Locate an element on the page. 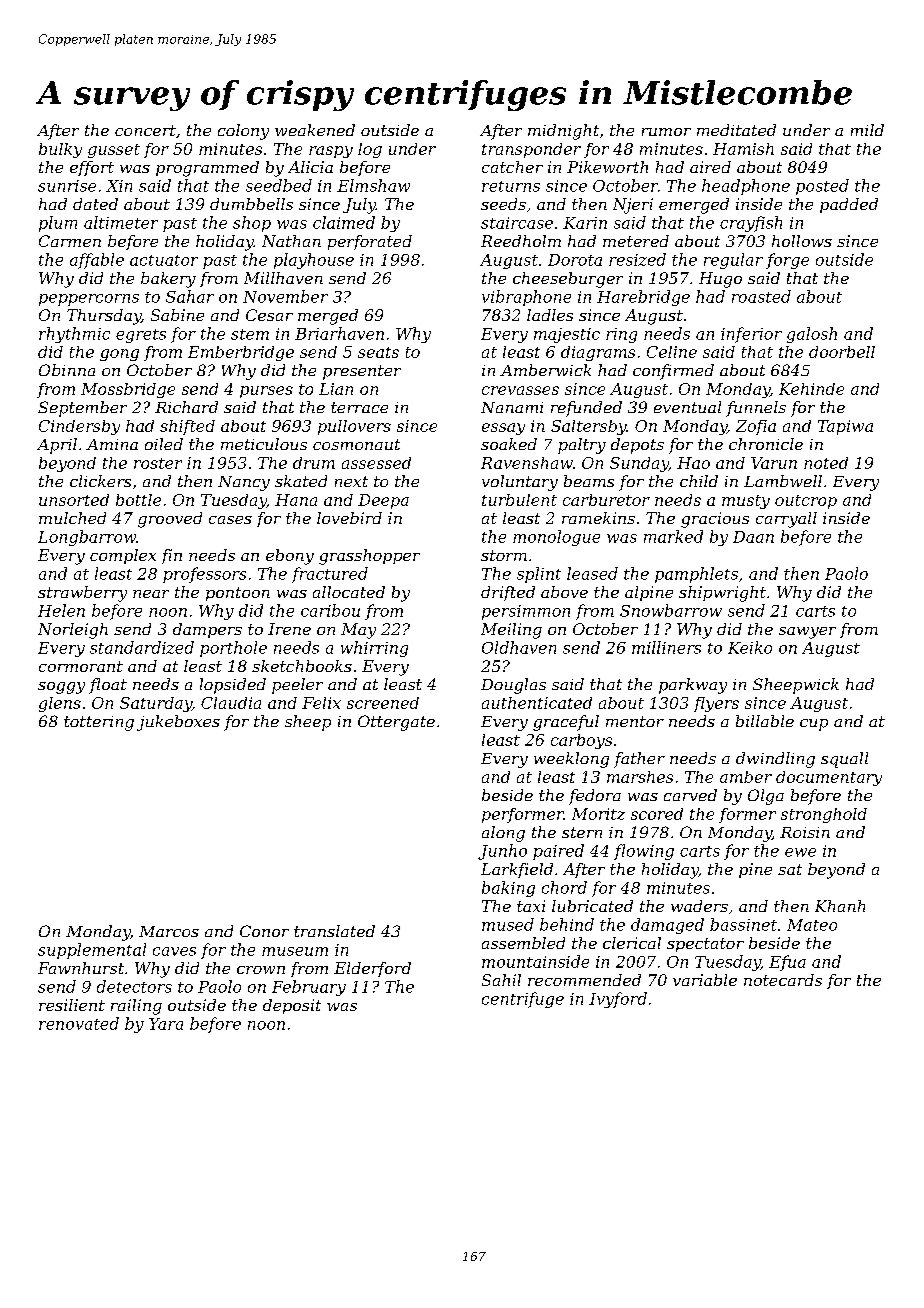 The image size is (924, 1308). jukeboxes is located at coordinates (178, 723).
